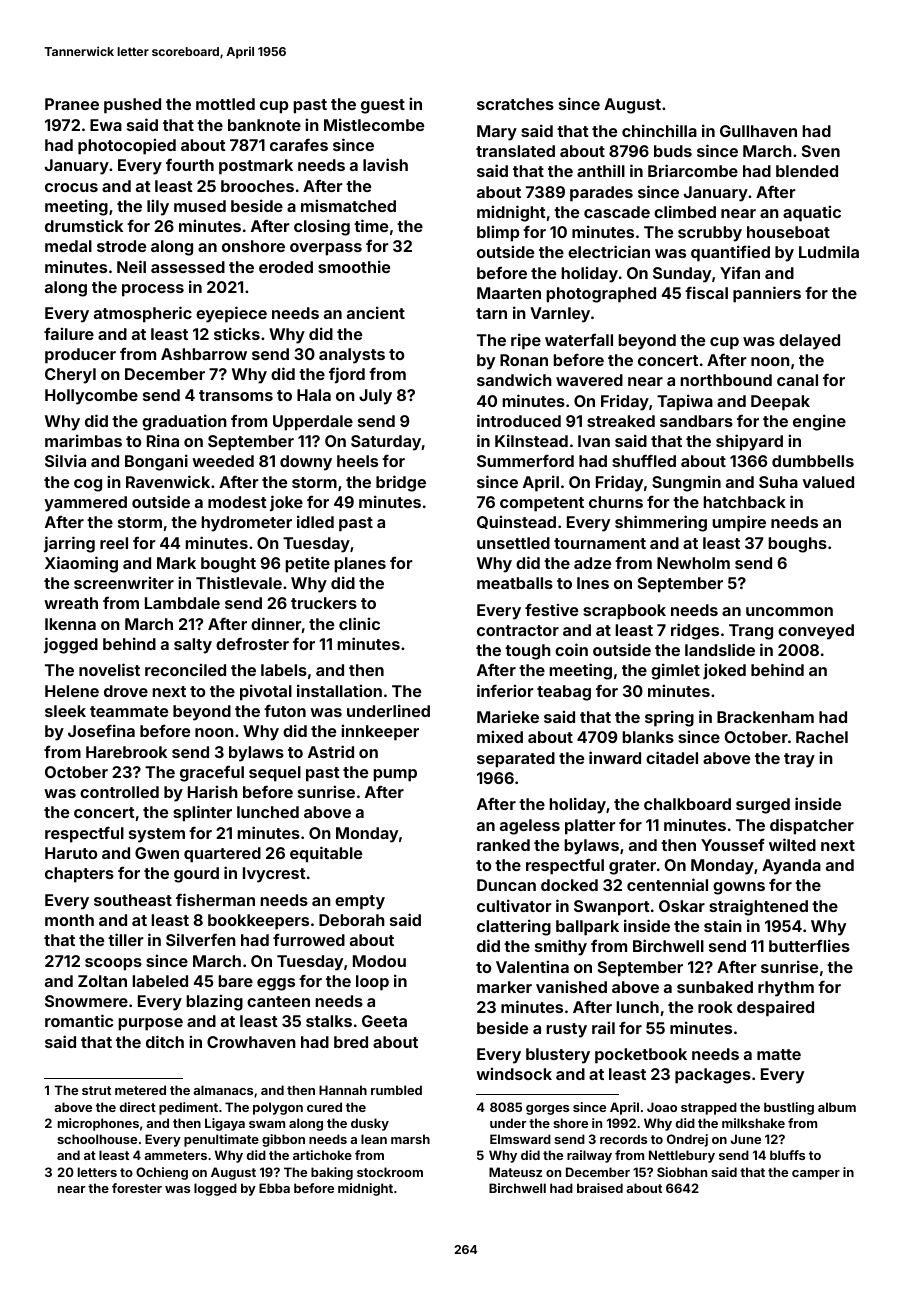  What do you see at coordinates (828, 482) in the screenshot?
I see `valued` at bounding box center [828, 482].
